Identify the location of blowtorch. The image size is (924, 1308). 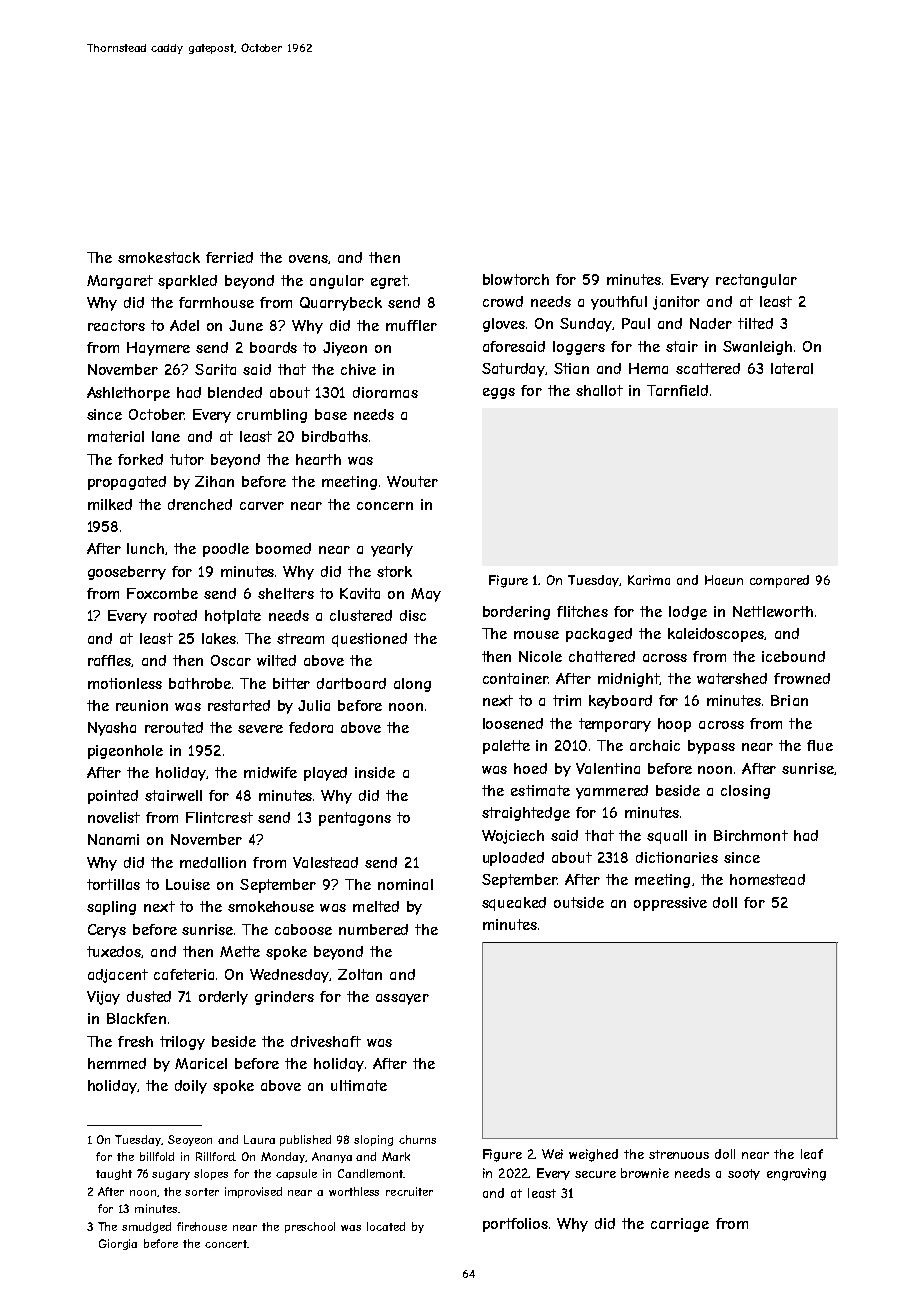
(516, 279).
